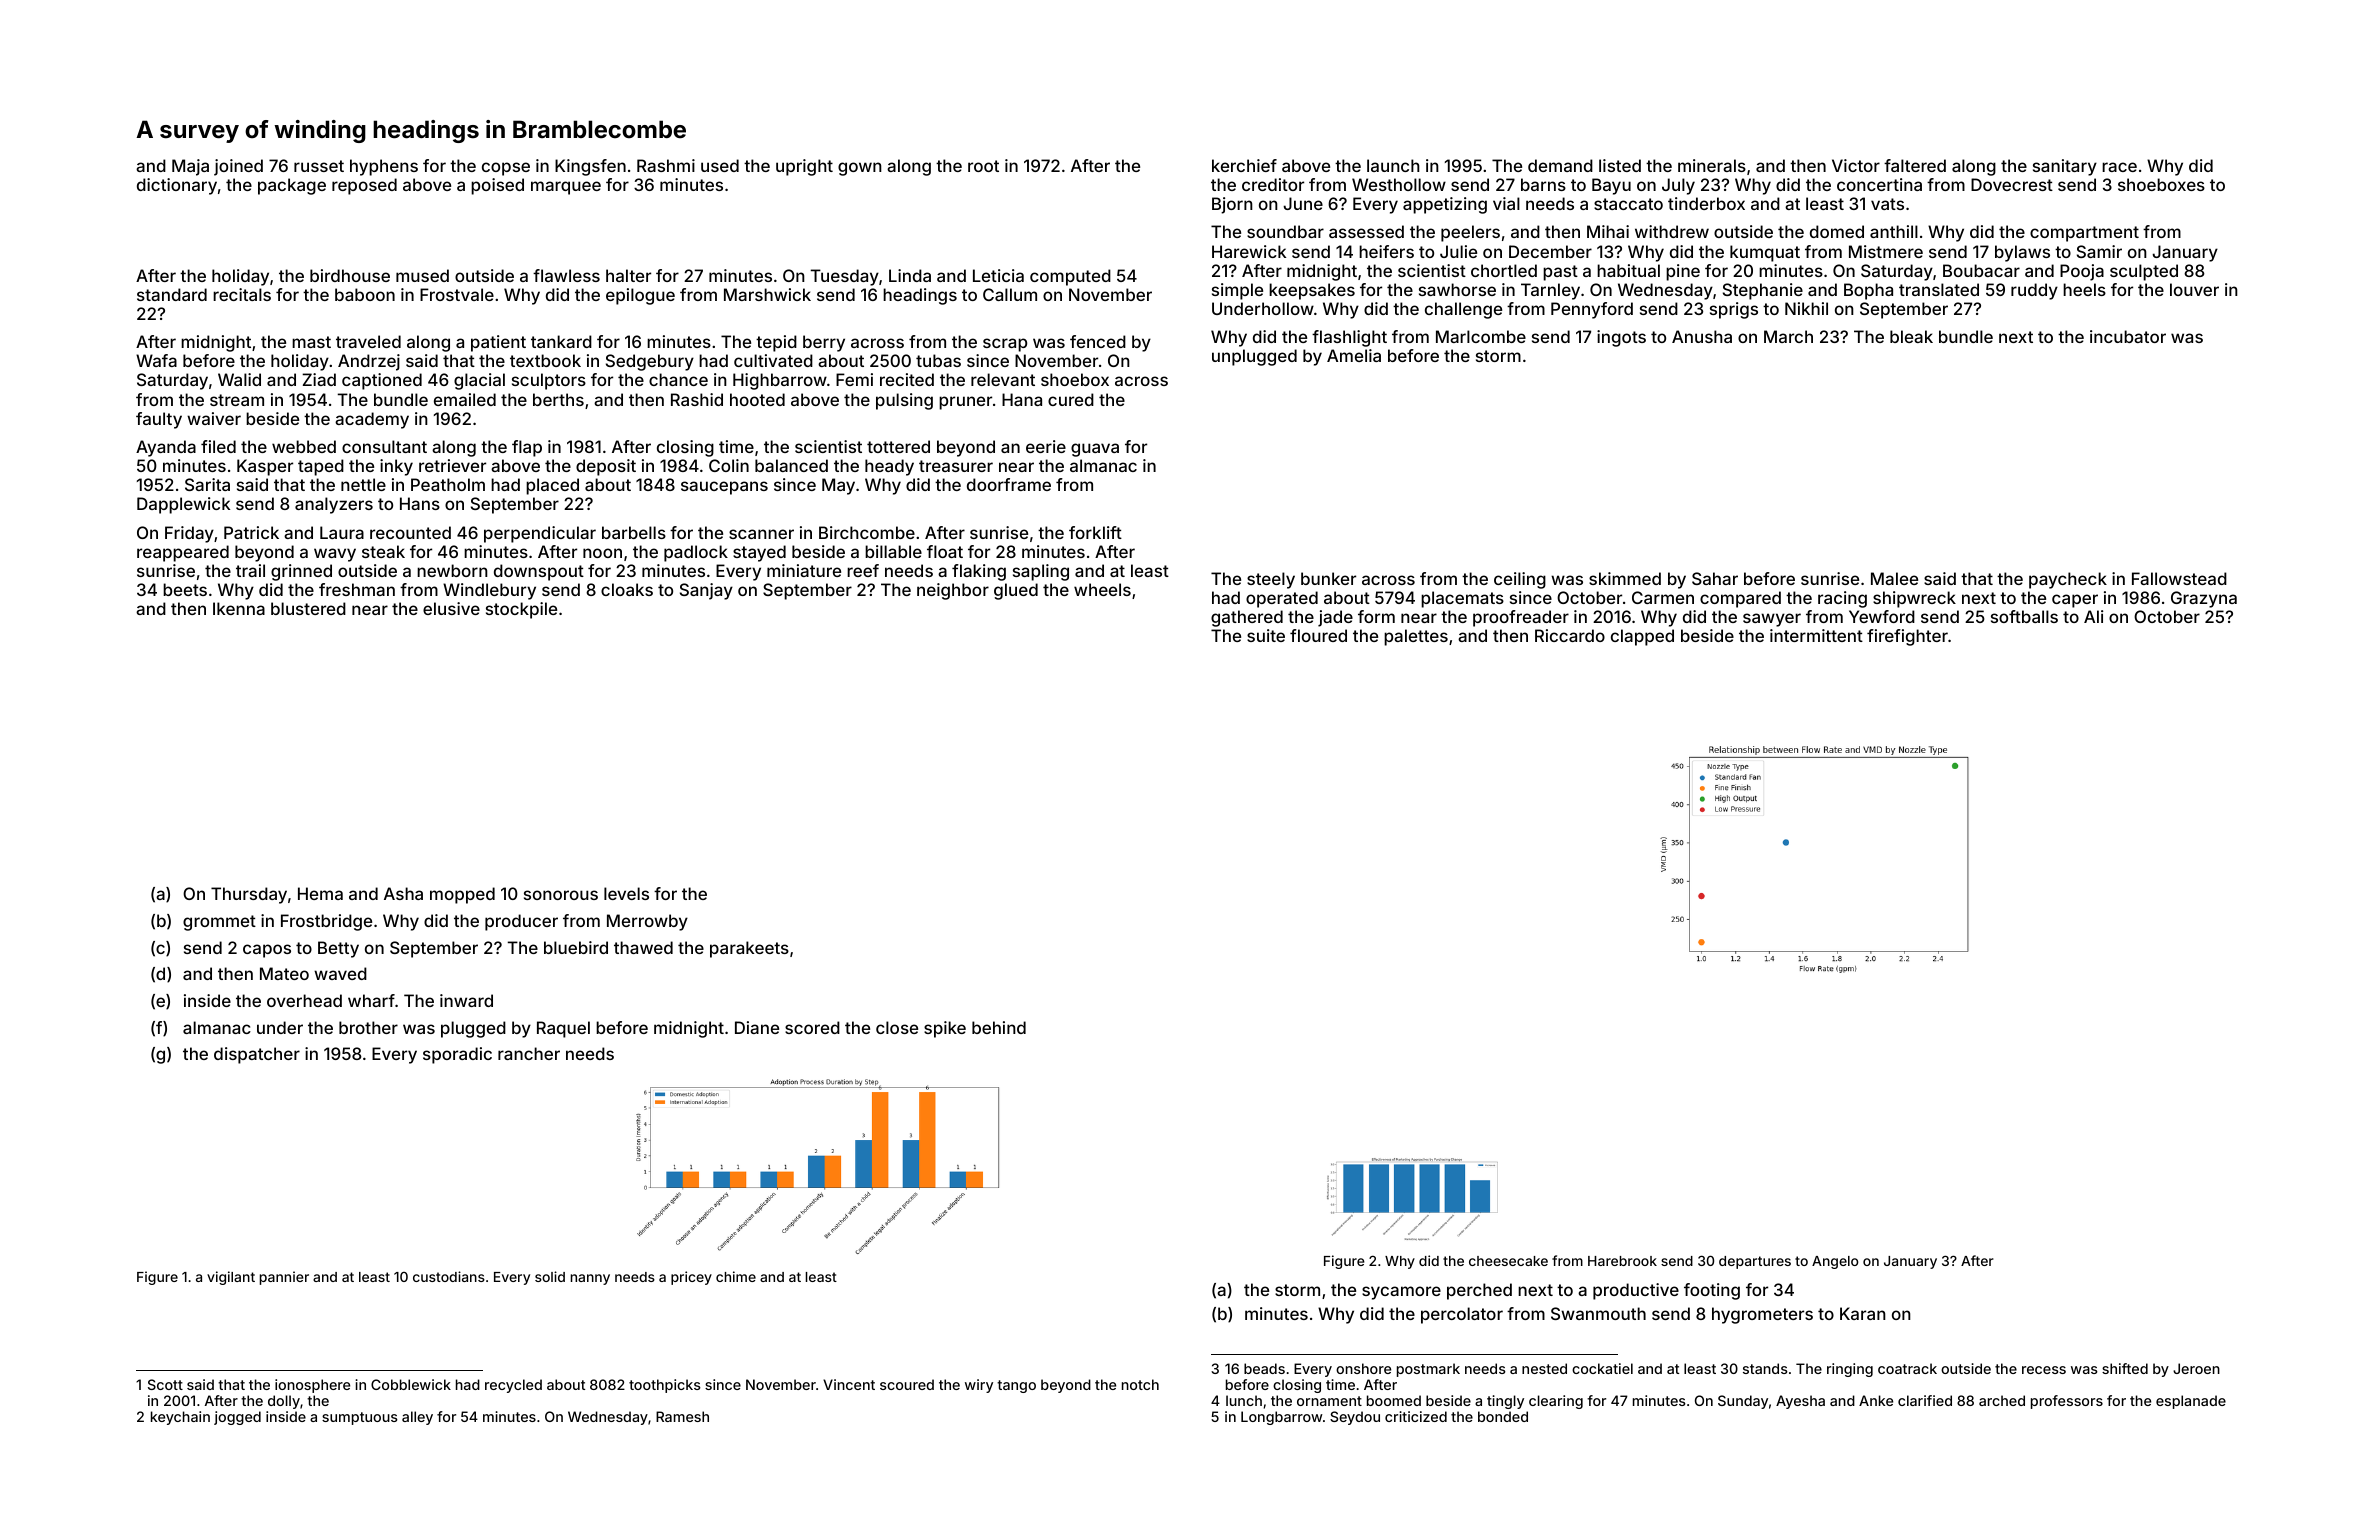 This document has width=2380, height=1540. I want to click on levels, so click(626, 893).
